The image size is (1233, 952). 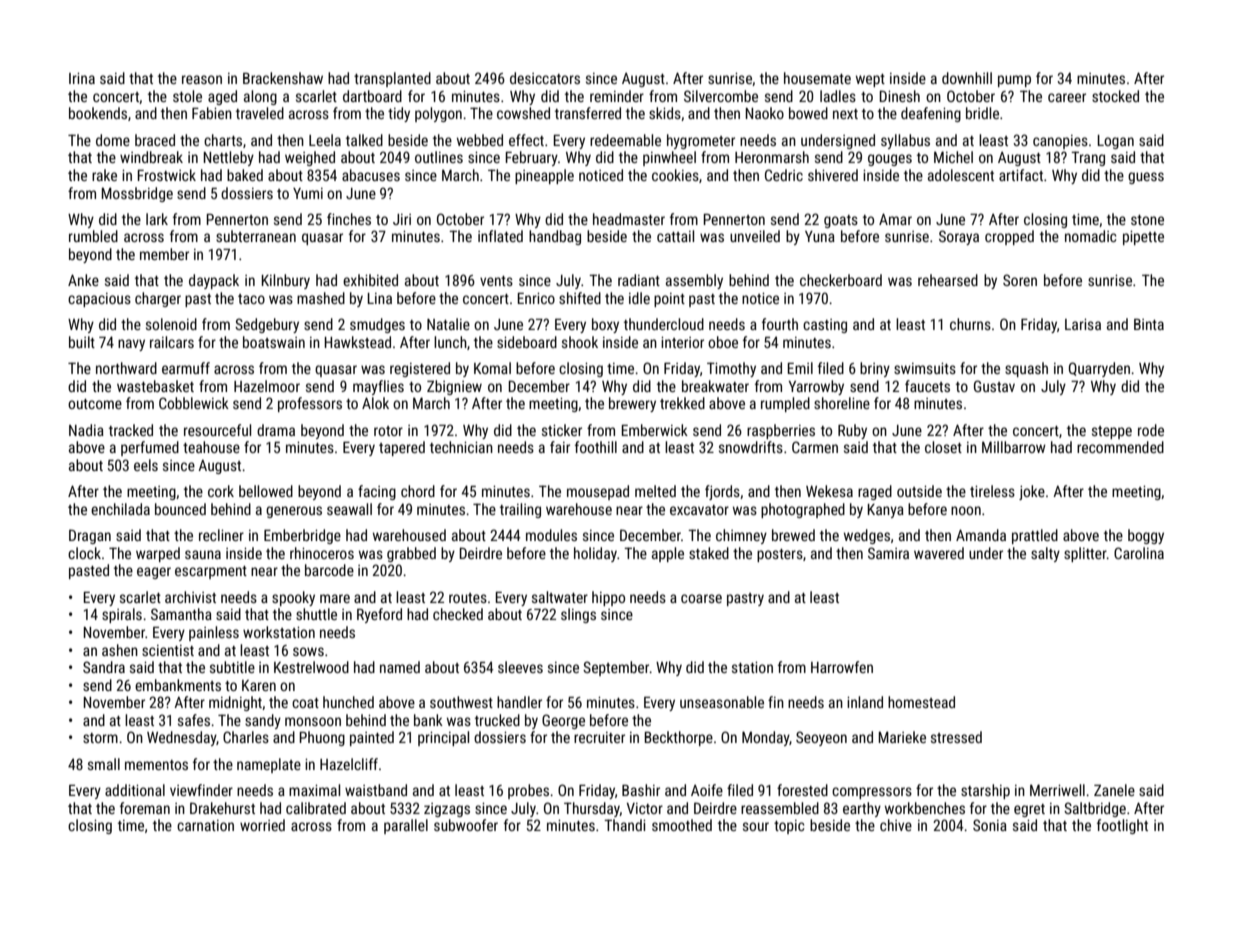 I want to click on Thandi, so click(x=625, y=825).
